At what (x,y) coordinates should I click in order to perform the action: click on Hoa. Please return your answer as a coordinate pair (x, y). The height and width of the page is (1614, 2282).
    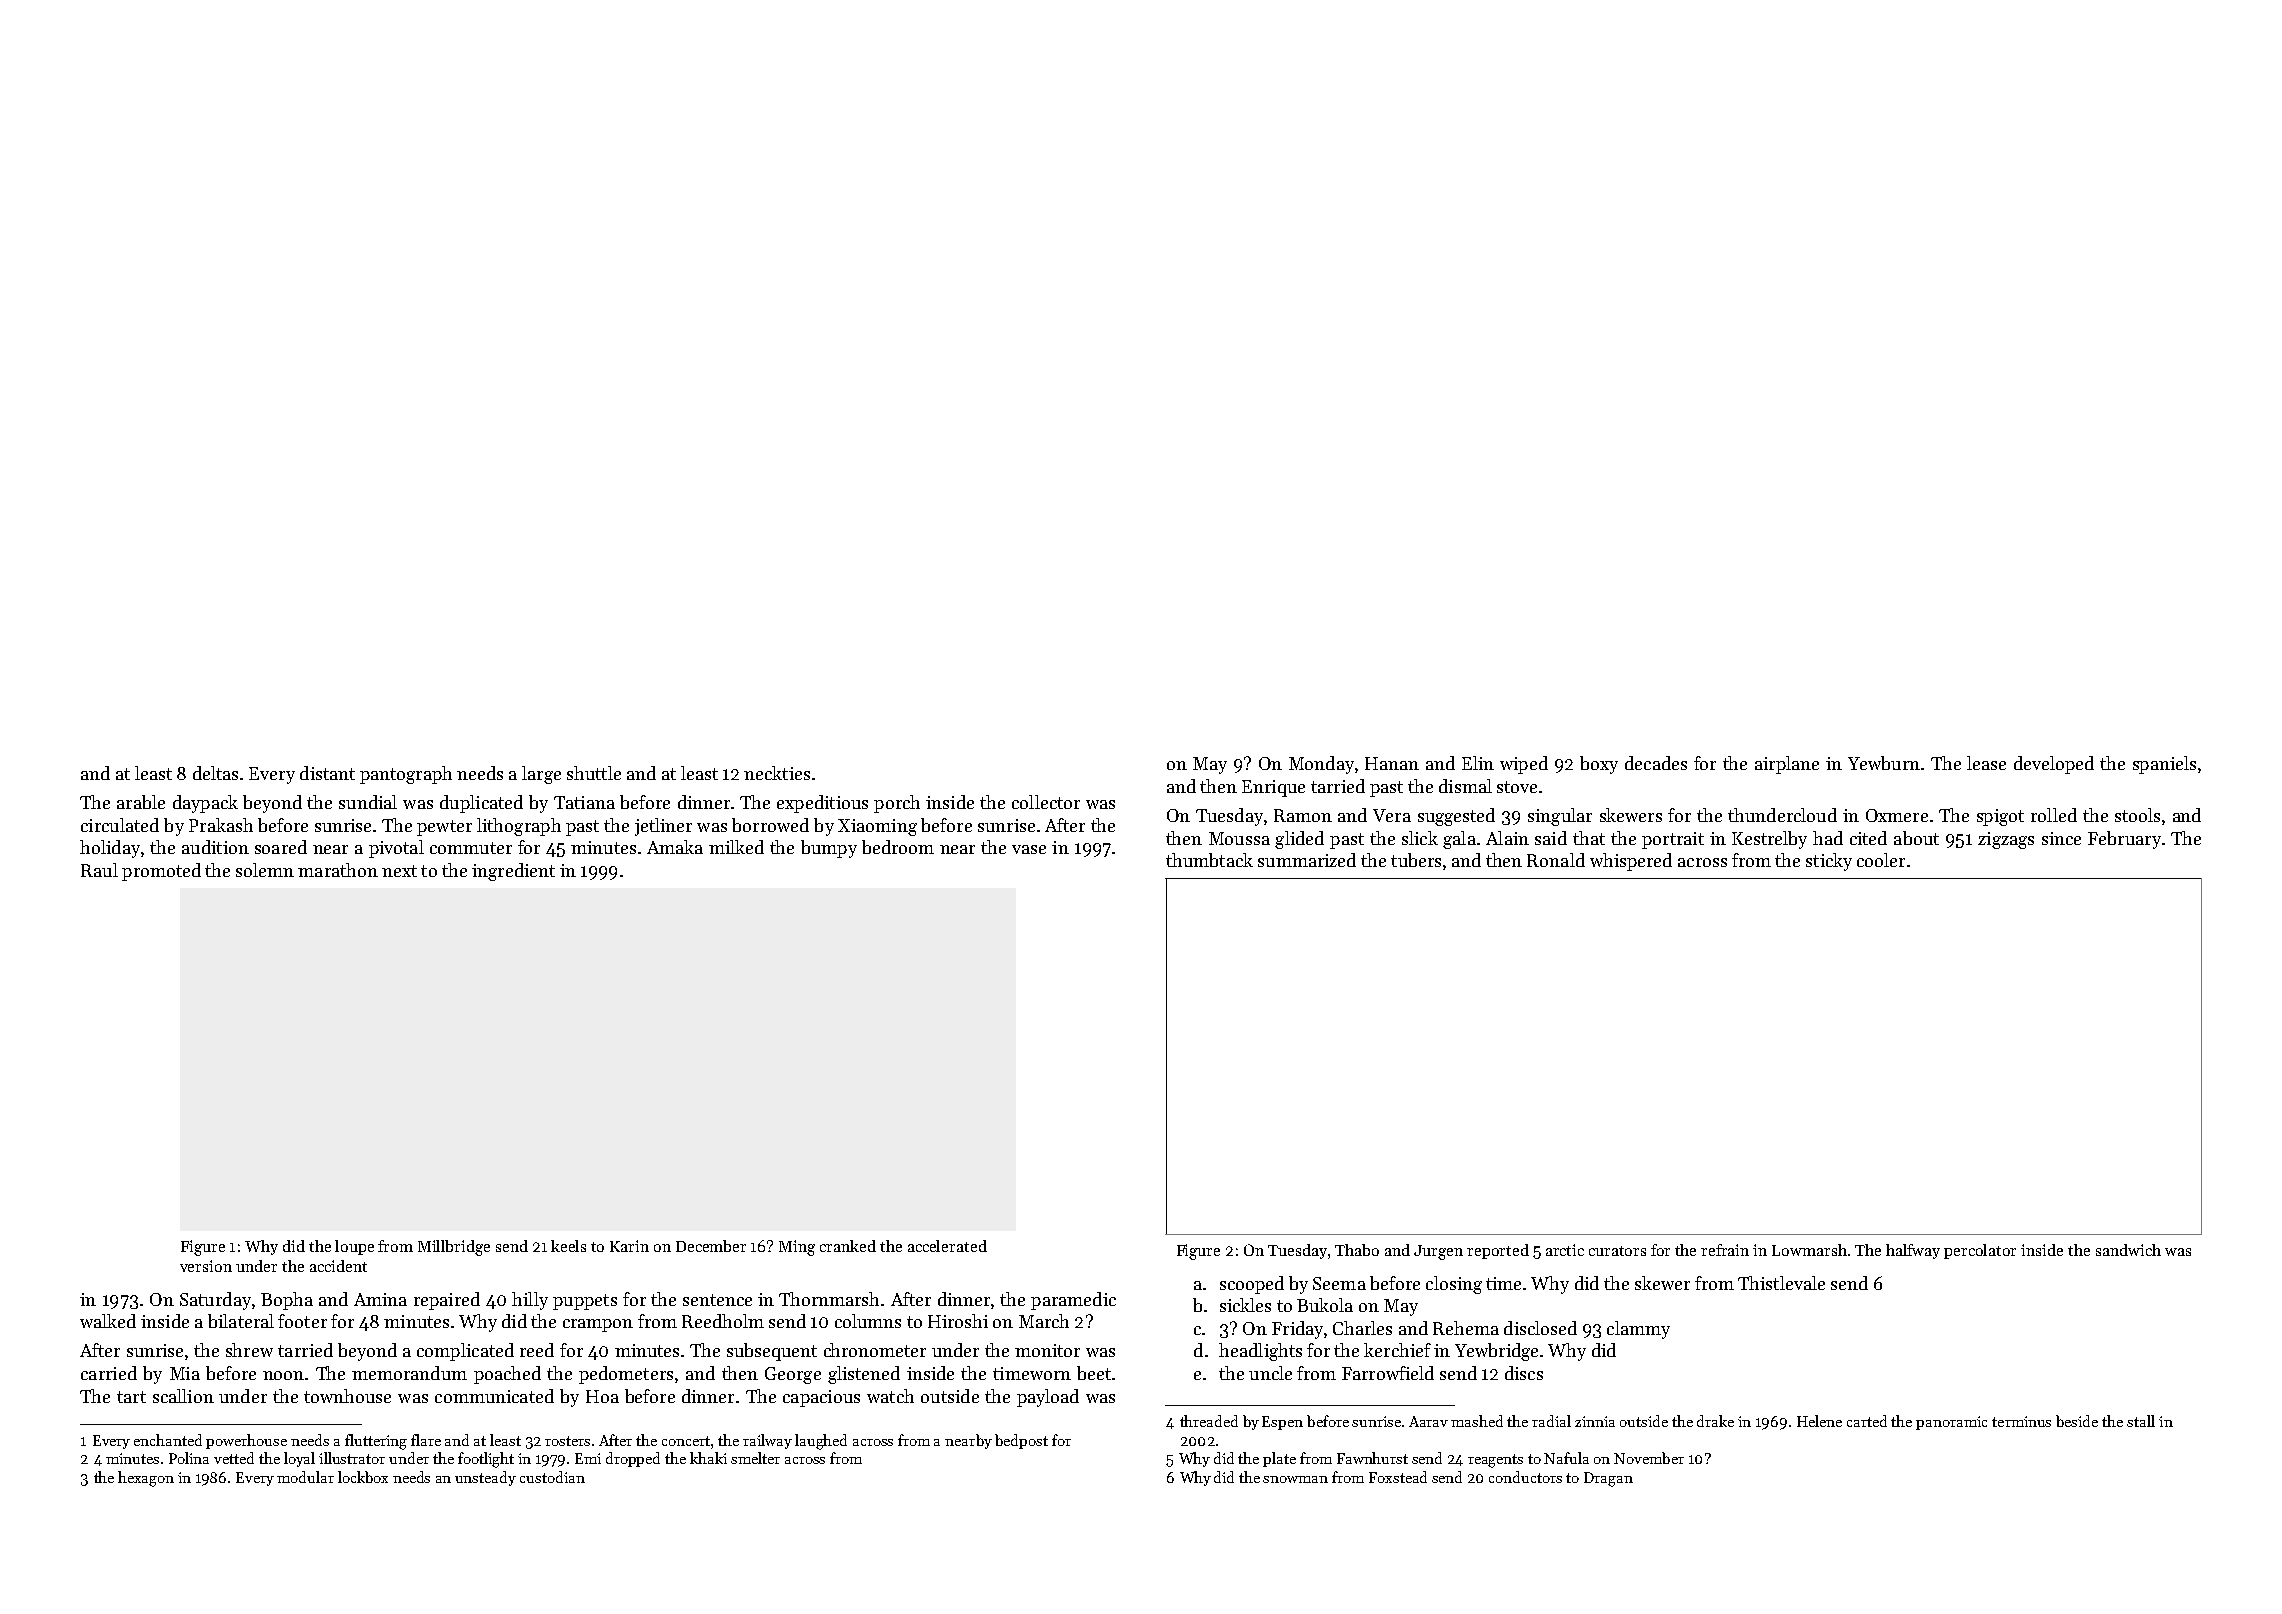
    Looking at the image, I should click on (602, 1396).
